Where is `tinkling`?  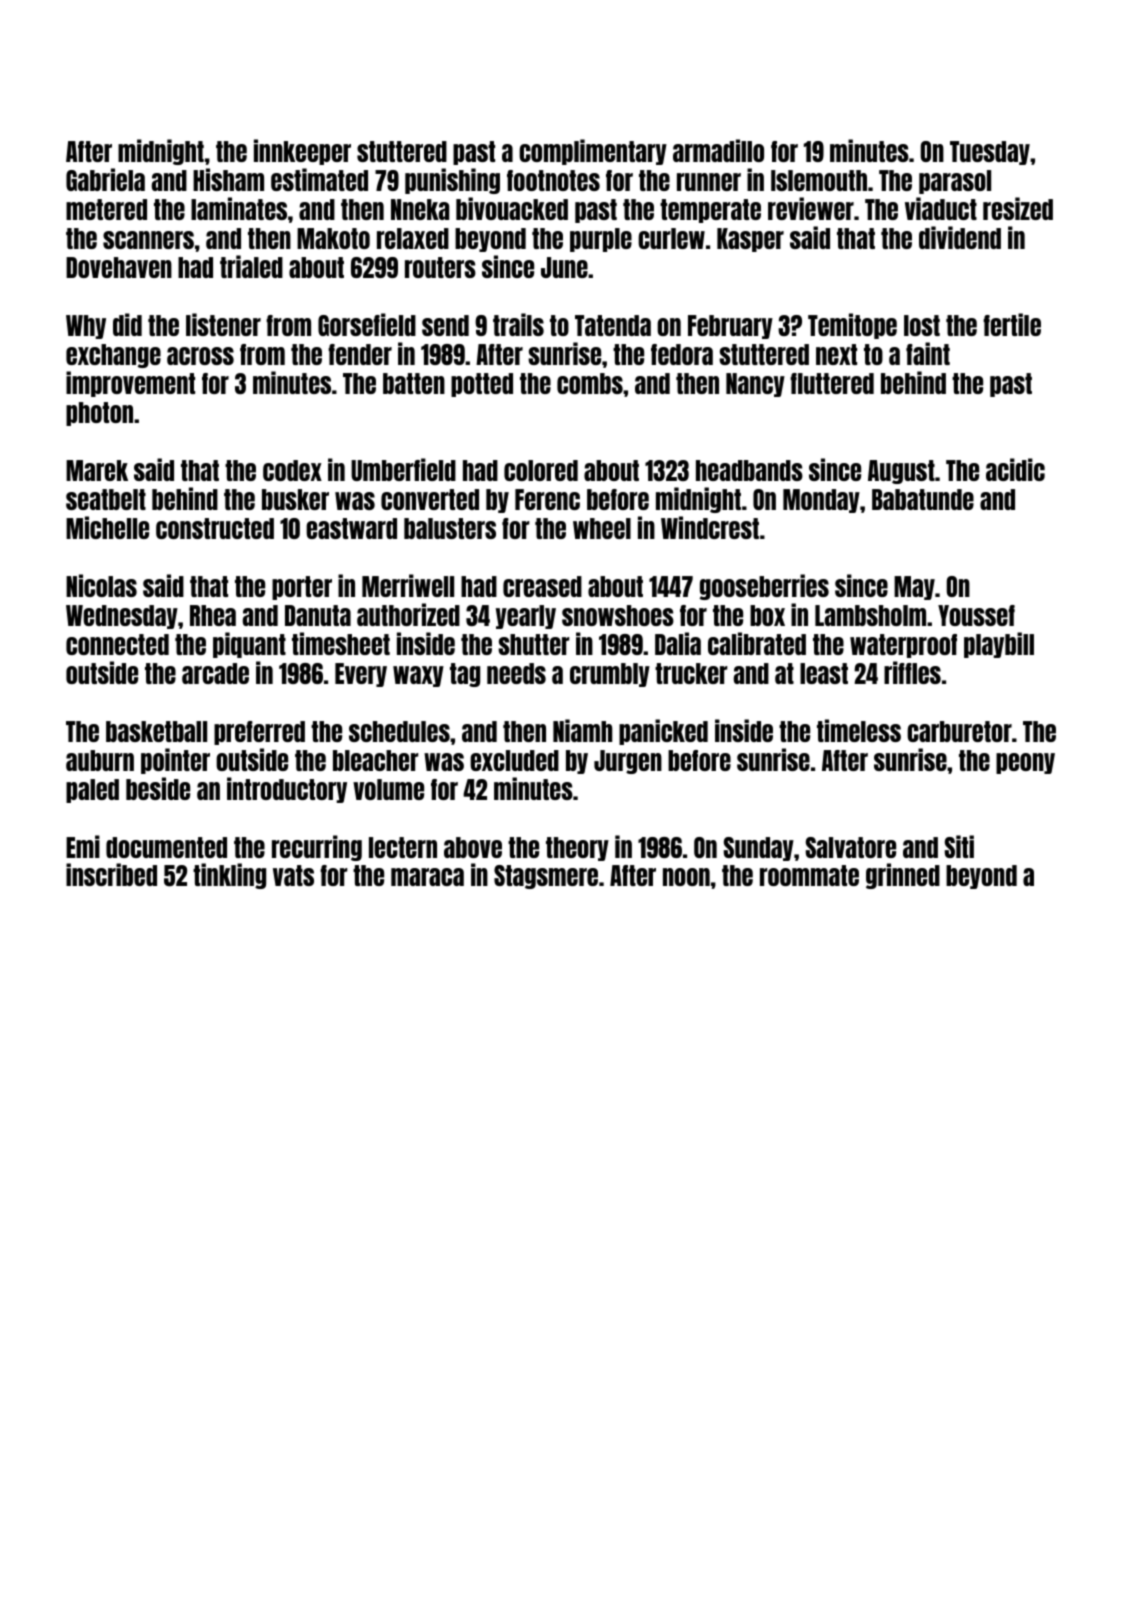
tinkling is located at coordinates (229, 876).
